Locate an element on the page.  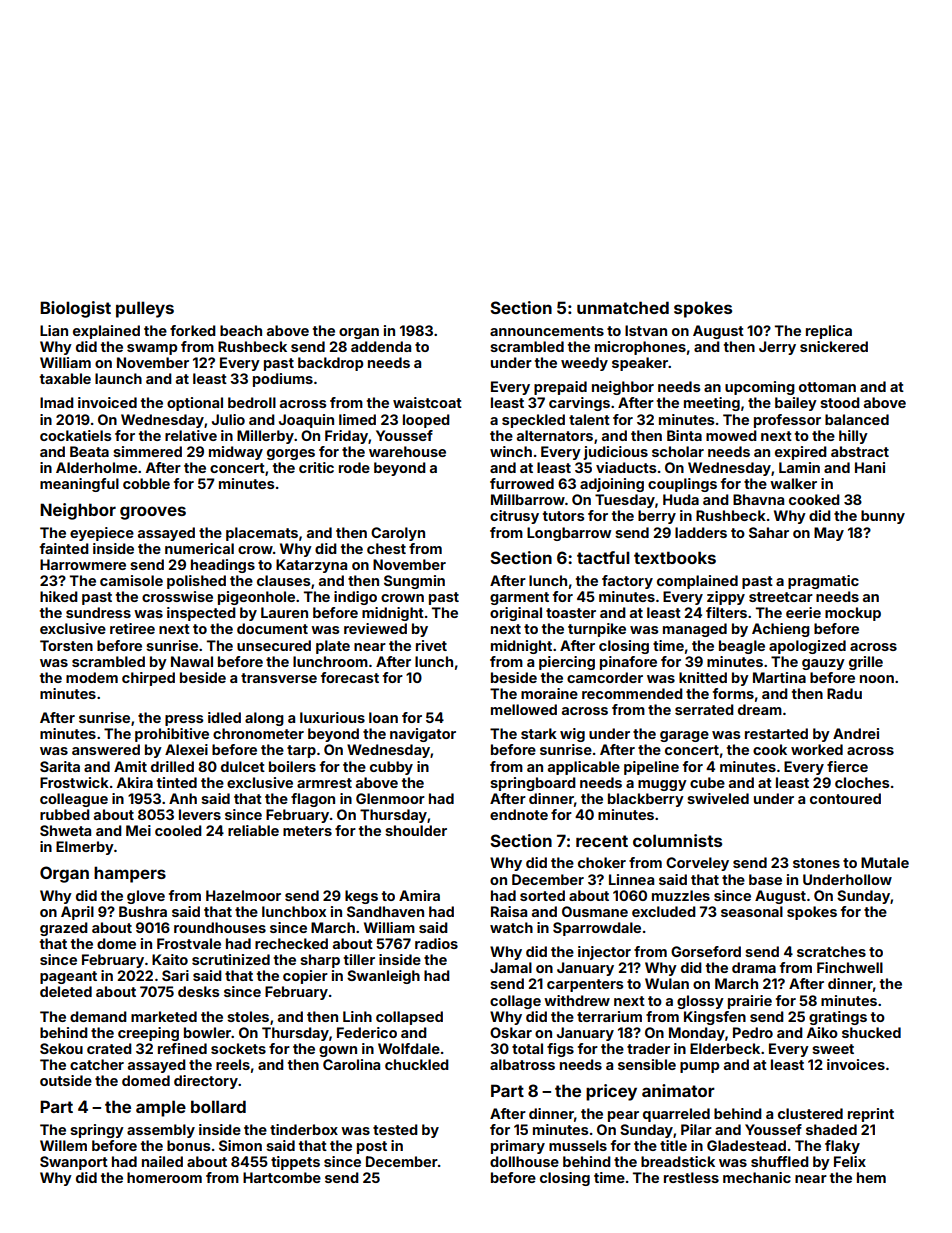
grille is located at coordinates (866, 663).
